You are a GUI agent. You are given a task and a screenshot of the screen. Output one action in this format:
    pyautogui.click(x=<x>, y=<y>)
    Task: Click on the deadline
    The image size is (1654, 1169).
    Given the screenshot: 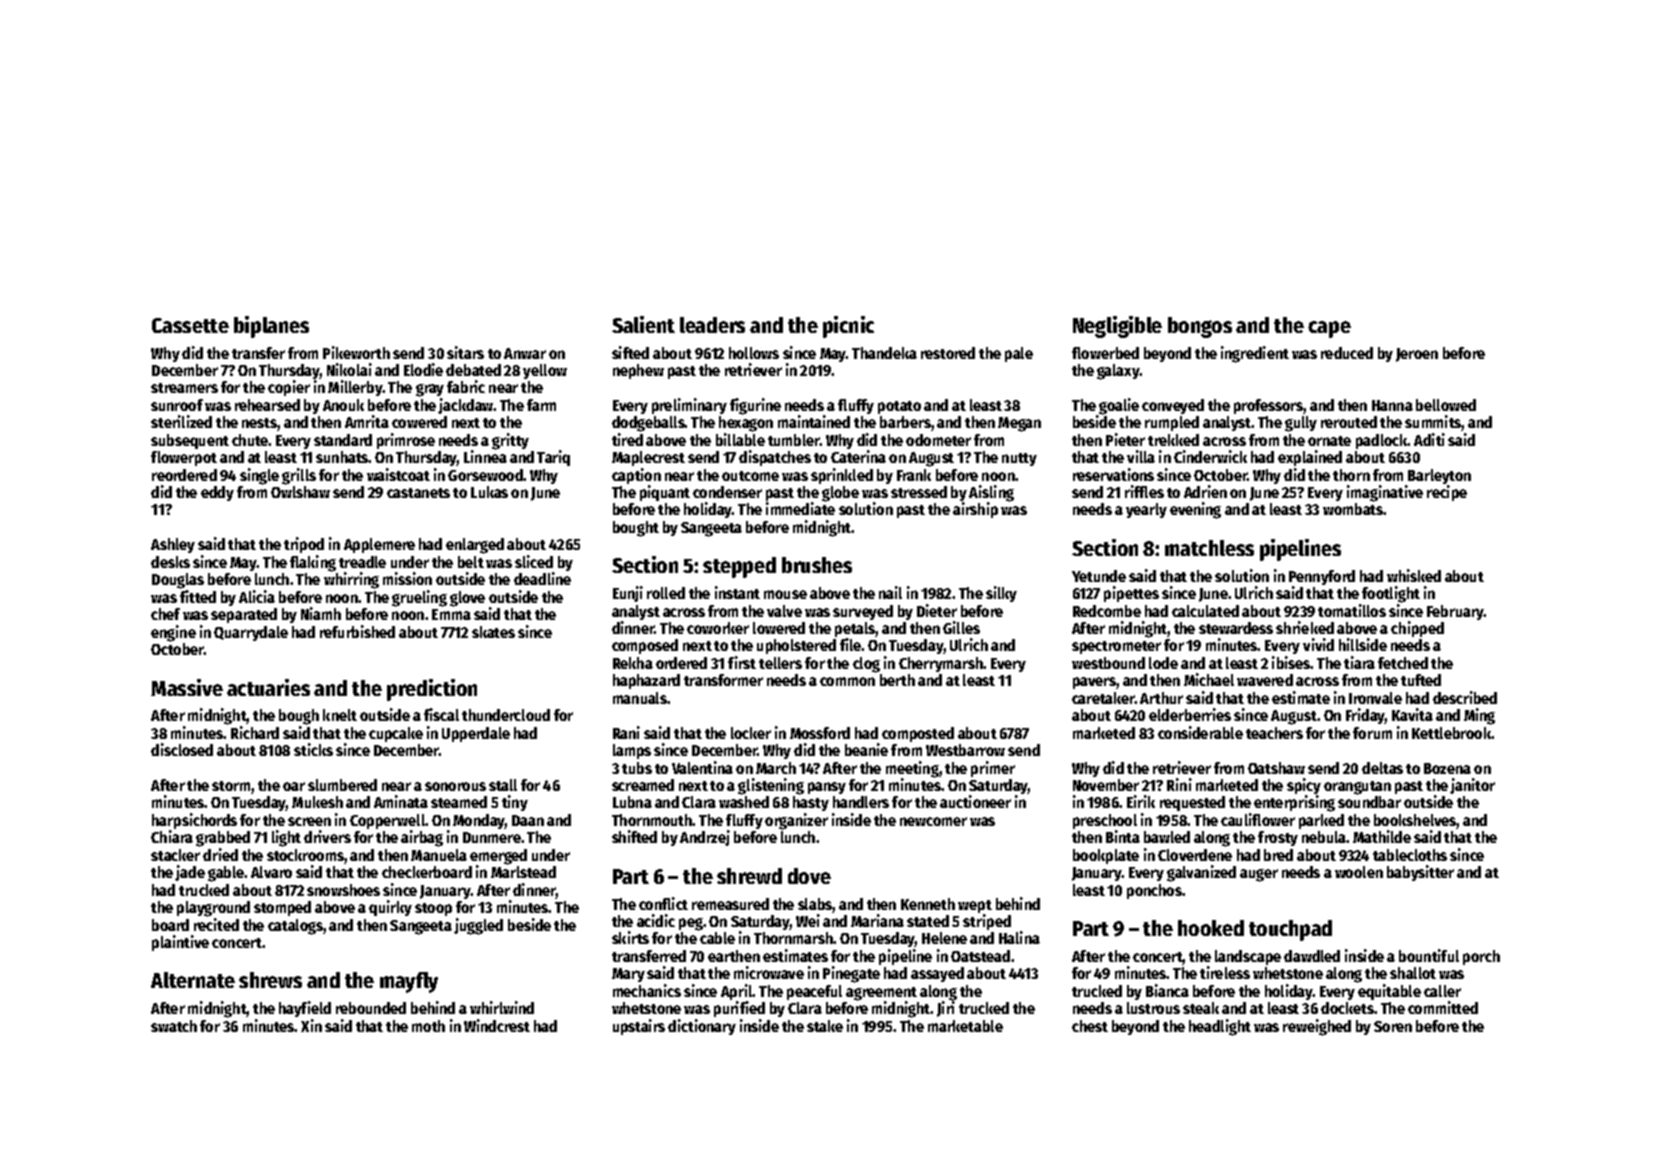 What is the action you would take?
    pyautogui.click(x=542, y=578)
